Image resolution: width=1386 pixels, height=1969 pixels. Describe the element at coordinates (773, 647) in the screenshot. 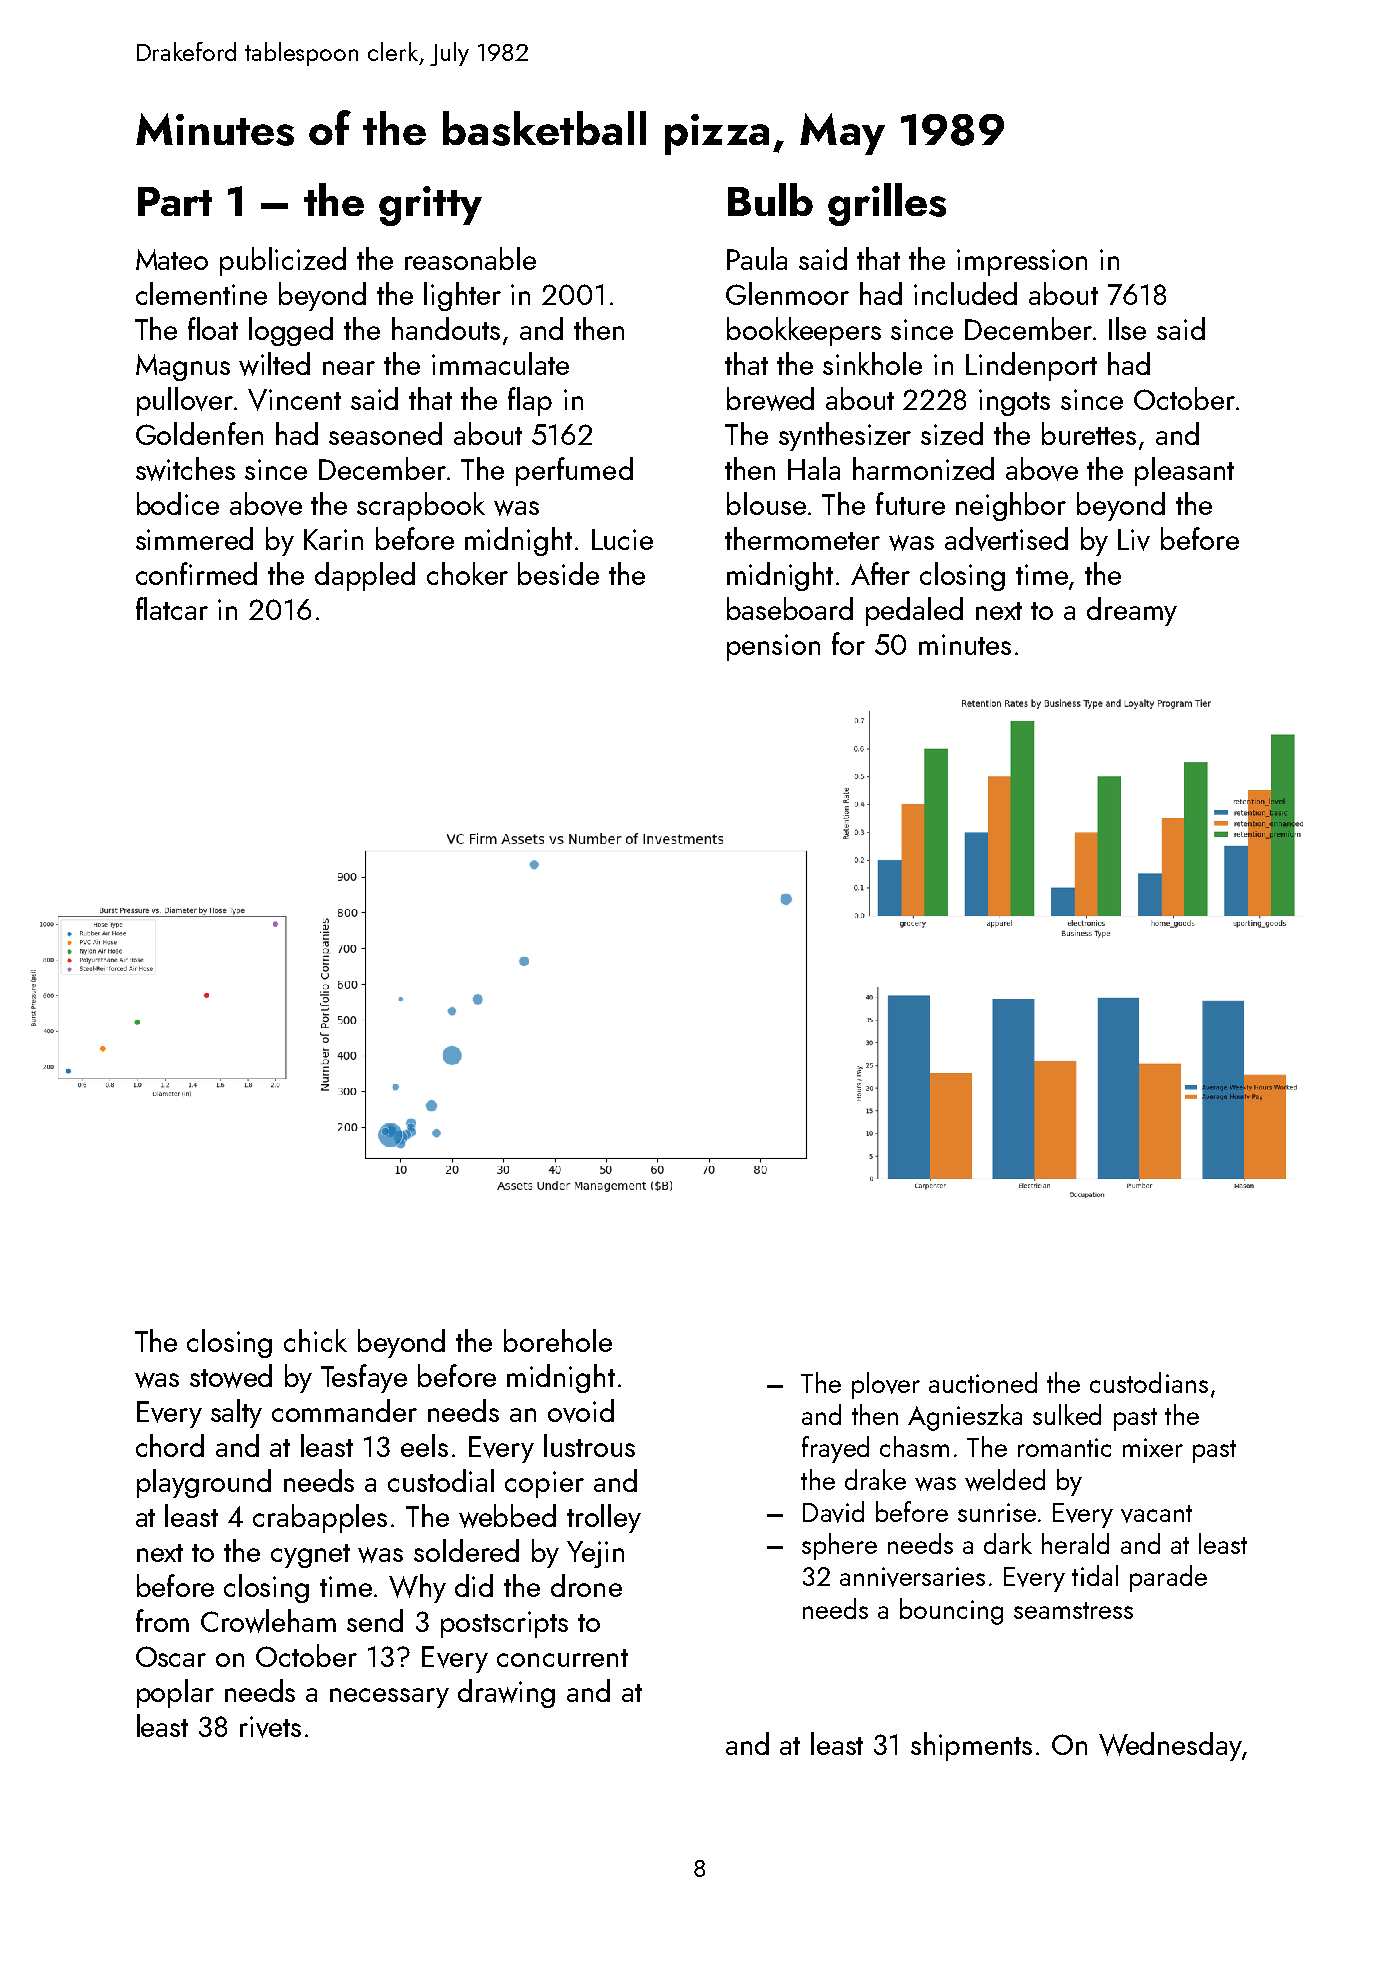

I see `pension` at that location.
